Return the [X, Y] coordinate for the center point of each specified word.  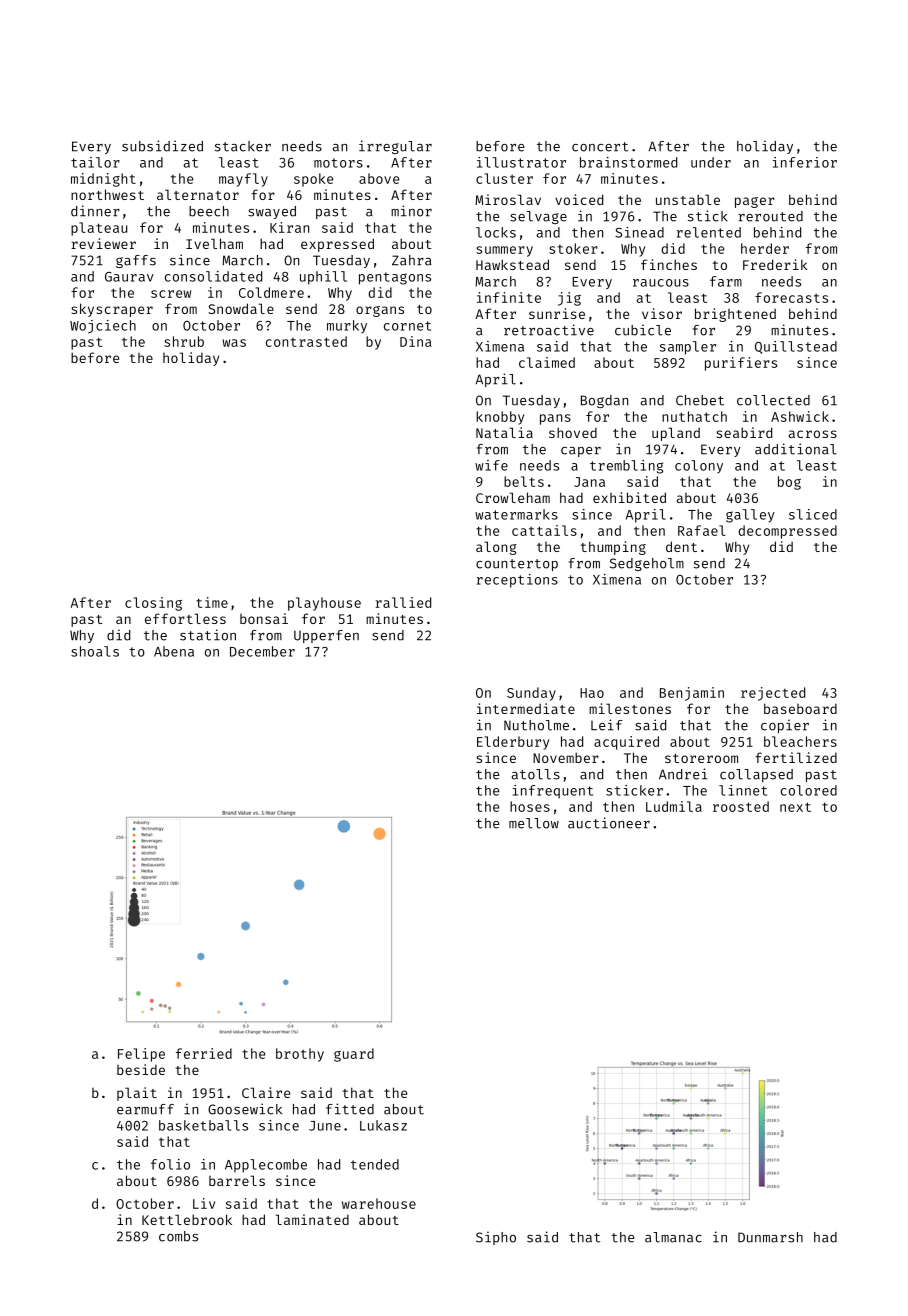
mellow [534, 823]
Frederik [775, 264]
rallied [403, 602]
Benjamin [692, 694]
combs [178, 1236]
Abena [174, 651]
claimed [547, 362]
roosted [741, 806]
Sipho [496, 1238]
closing [153, 604]
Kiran [289, 227]
